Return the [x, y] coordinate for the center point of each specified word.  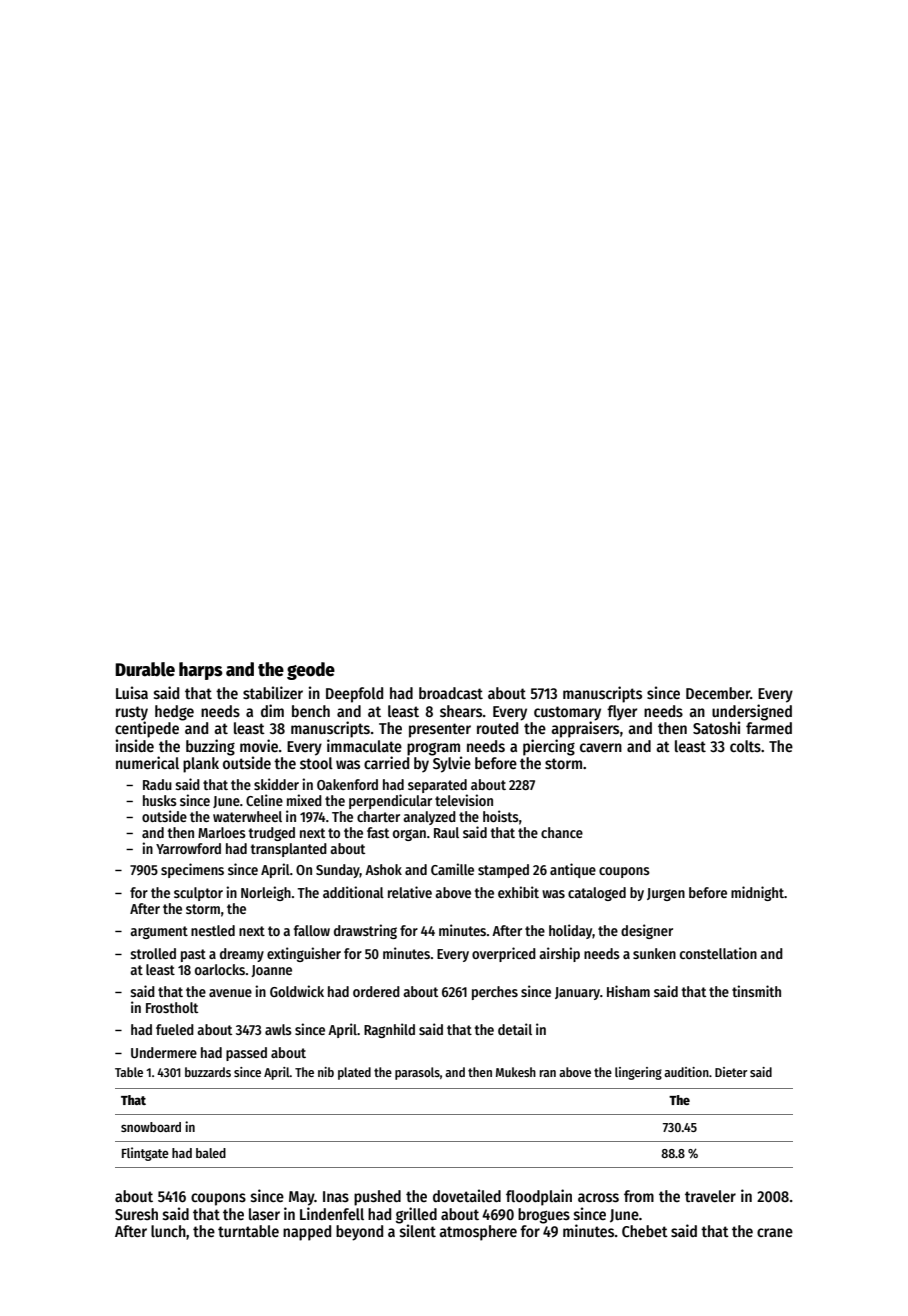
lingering [638, 1073]
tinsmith [756, 991]
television [464, 800]
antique [573, 870]
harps [201, 671]
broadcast [451, 693]
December [718, 693]
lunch [168, 1231]
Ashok [383, 869]
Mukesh [516, 1072]
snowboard [151, 1127]
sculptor [198, 894]
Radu [157, 784]
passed [246, 1054]
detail [515, 1029]
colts [745, 746]
